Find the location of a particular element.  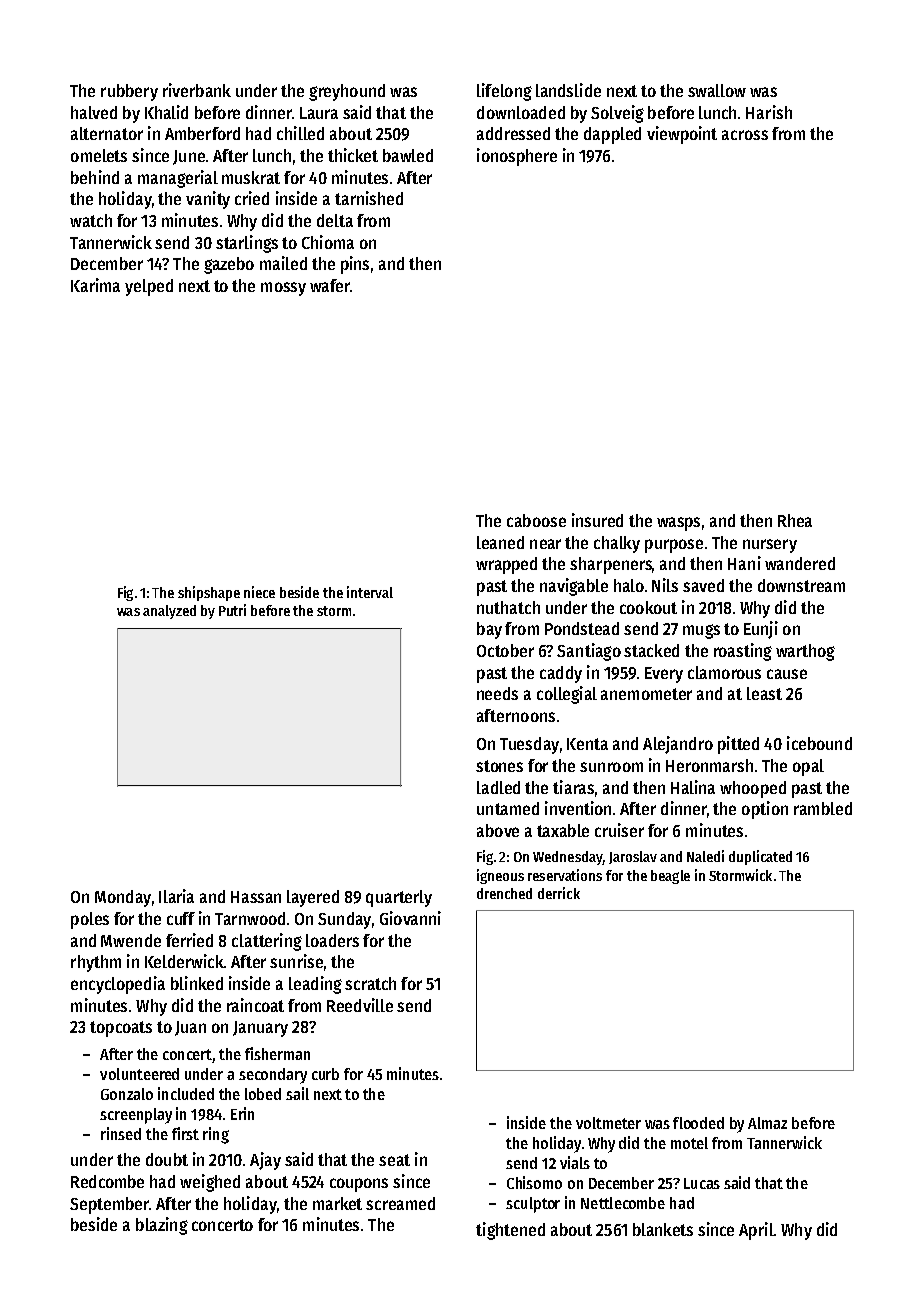

nursery is located at coordinates (770, 546).
